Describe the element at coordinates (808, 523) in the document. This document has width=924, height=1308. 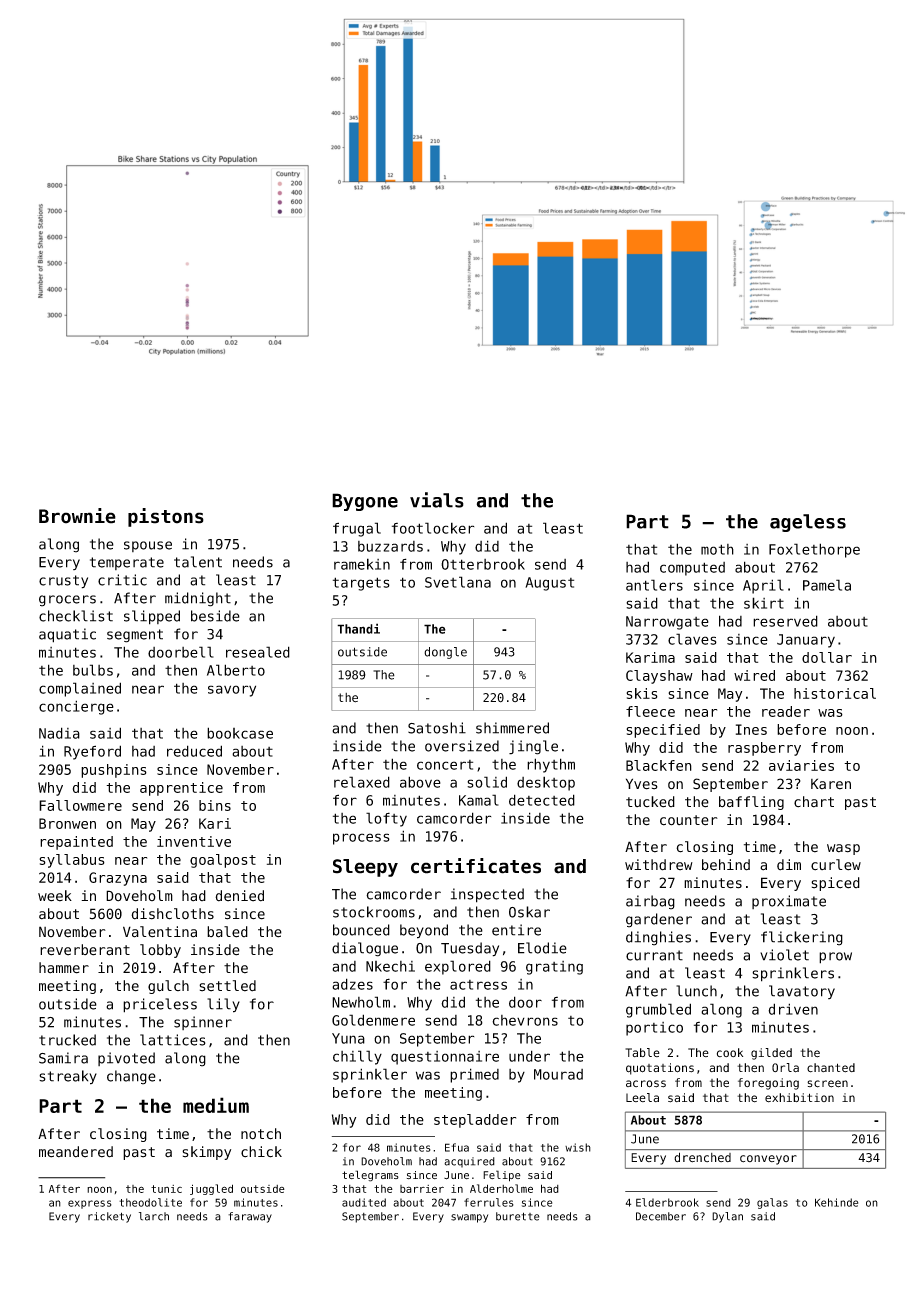
I see `ageless` at that location.
